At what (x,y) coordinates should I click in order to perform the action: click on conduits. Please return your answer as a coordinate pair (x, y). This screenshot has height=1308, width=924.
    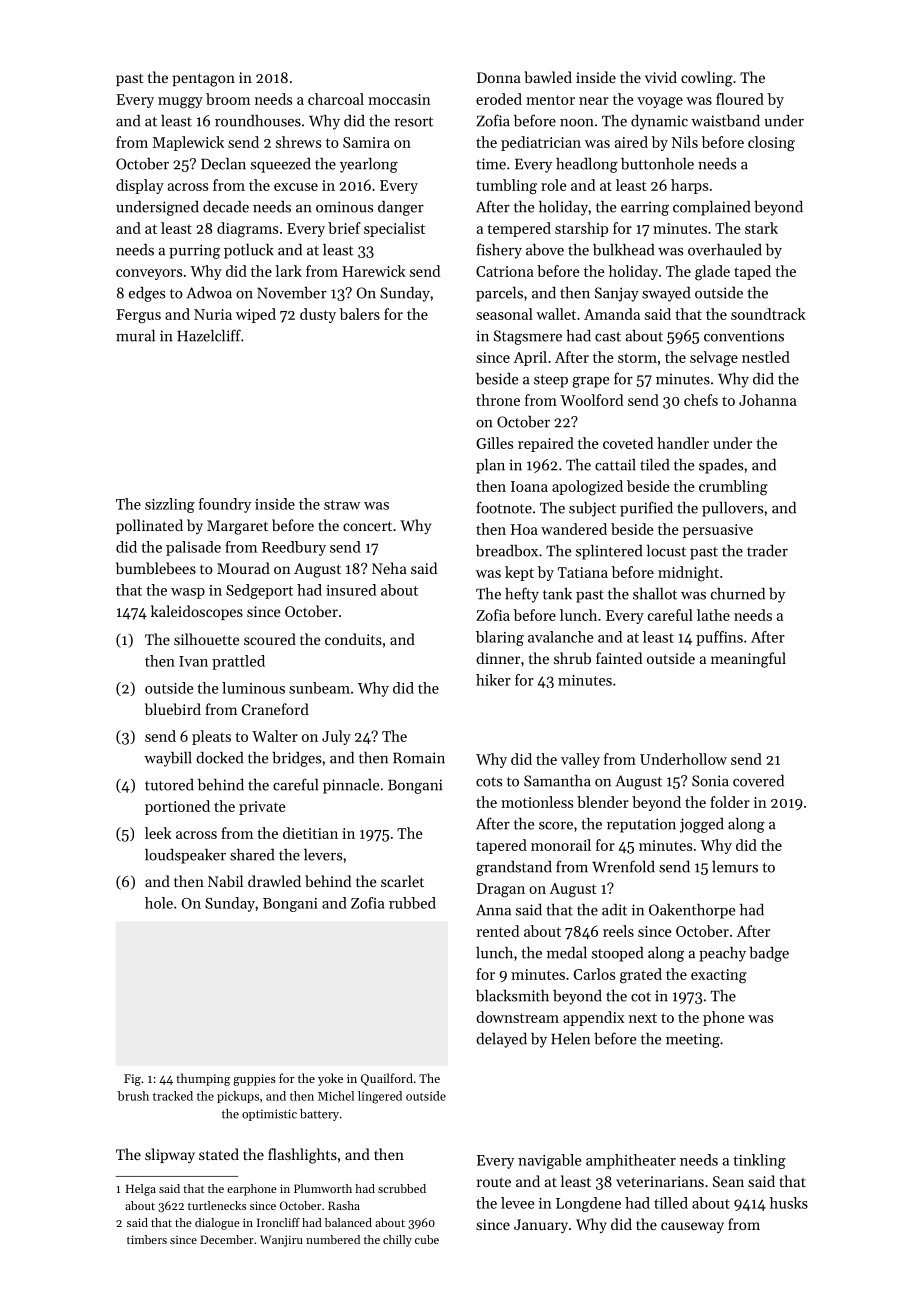
    Looking at the image, I should click on (353, 639).
